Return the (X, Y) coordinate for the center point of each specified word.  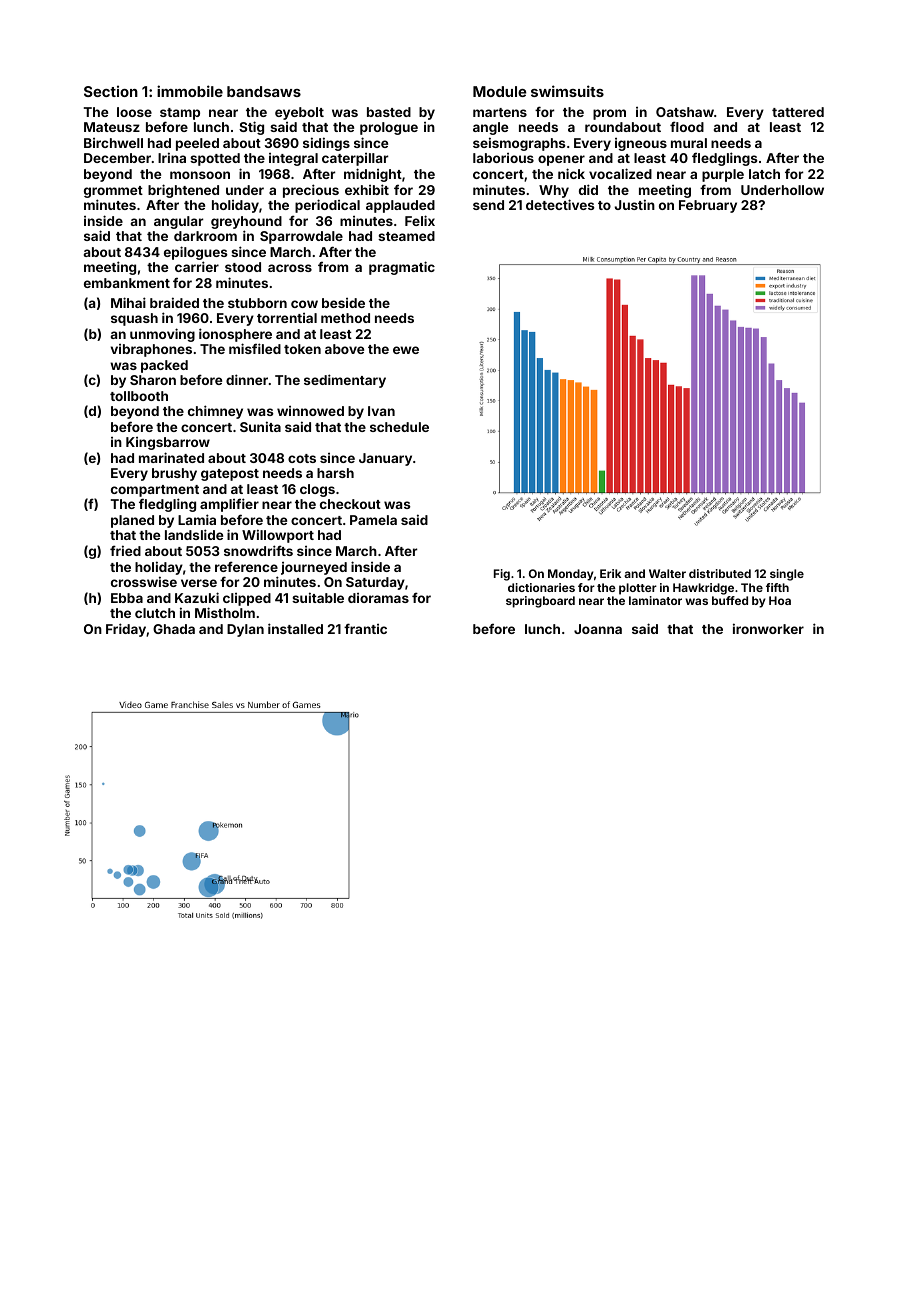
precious (311, 191)
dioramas (378, 598)
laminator (655, 600)
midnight (373, 175)
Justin (634, 204)
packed (164, 366)
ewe (406, 350)
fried (125, 550)
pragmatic (402, 268)
